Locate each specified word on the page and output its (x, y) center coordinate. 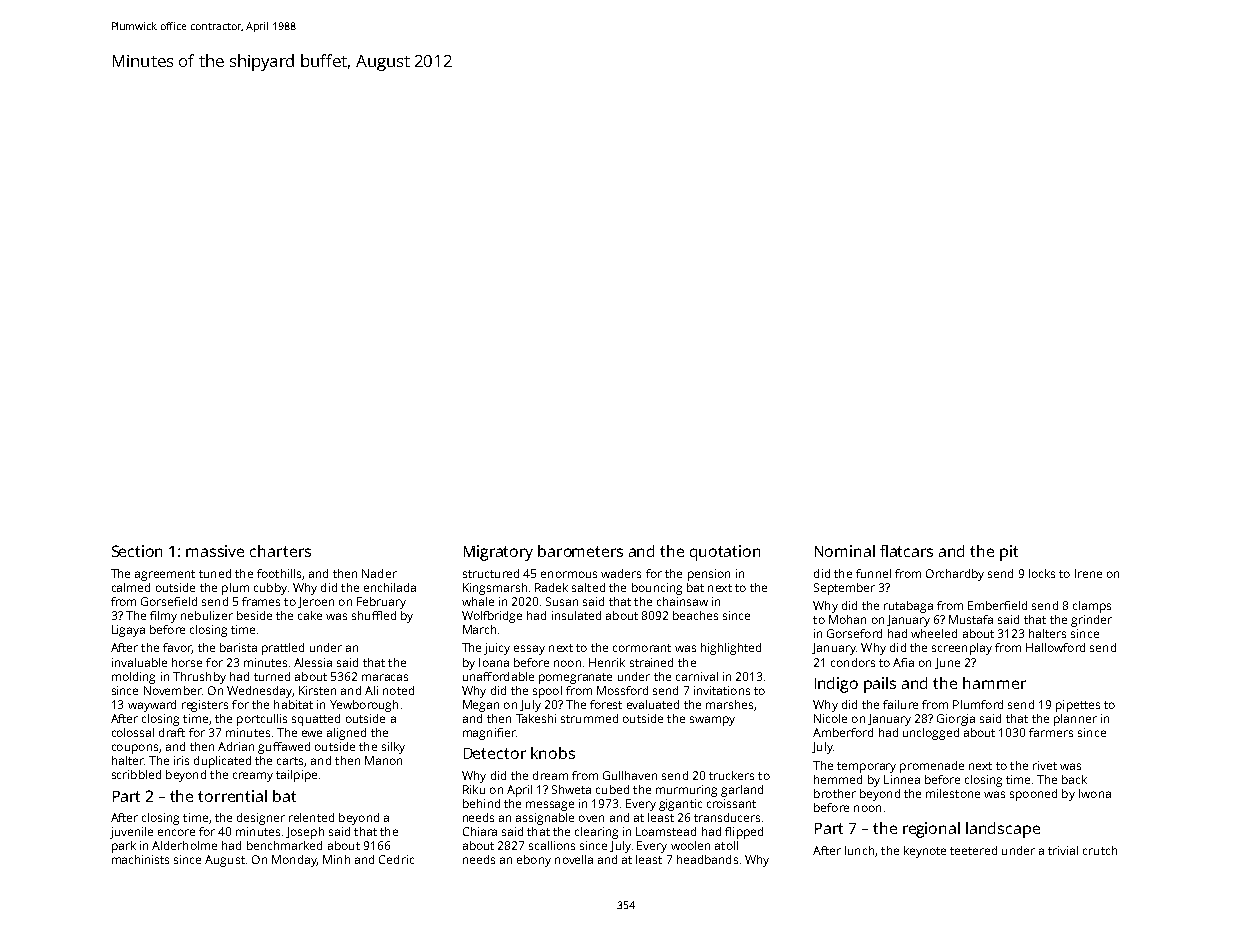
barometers (580, 551)
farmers (1051, 732)
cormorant (642, 648)
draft (172, 732)
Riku (474, 789)
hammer (994, 683)
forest (606, 704)
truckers (731, 775)
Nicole (830, 718)
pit (1009, 553)
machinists (140, 859)
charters (280, 551)
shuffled (374, 615)
